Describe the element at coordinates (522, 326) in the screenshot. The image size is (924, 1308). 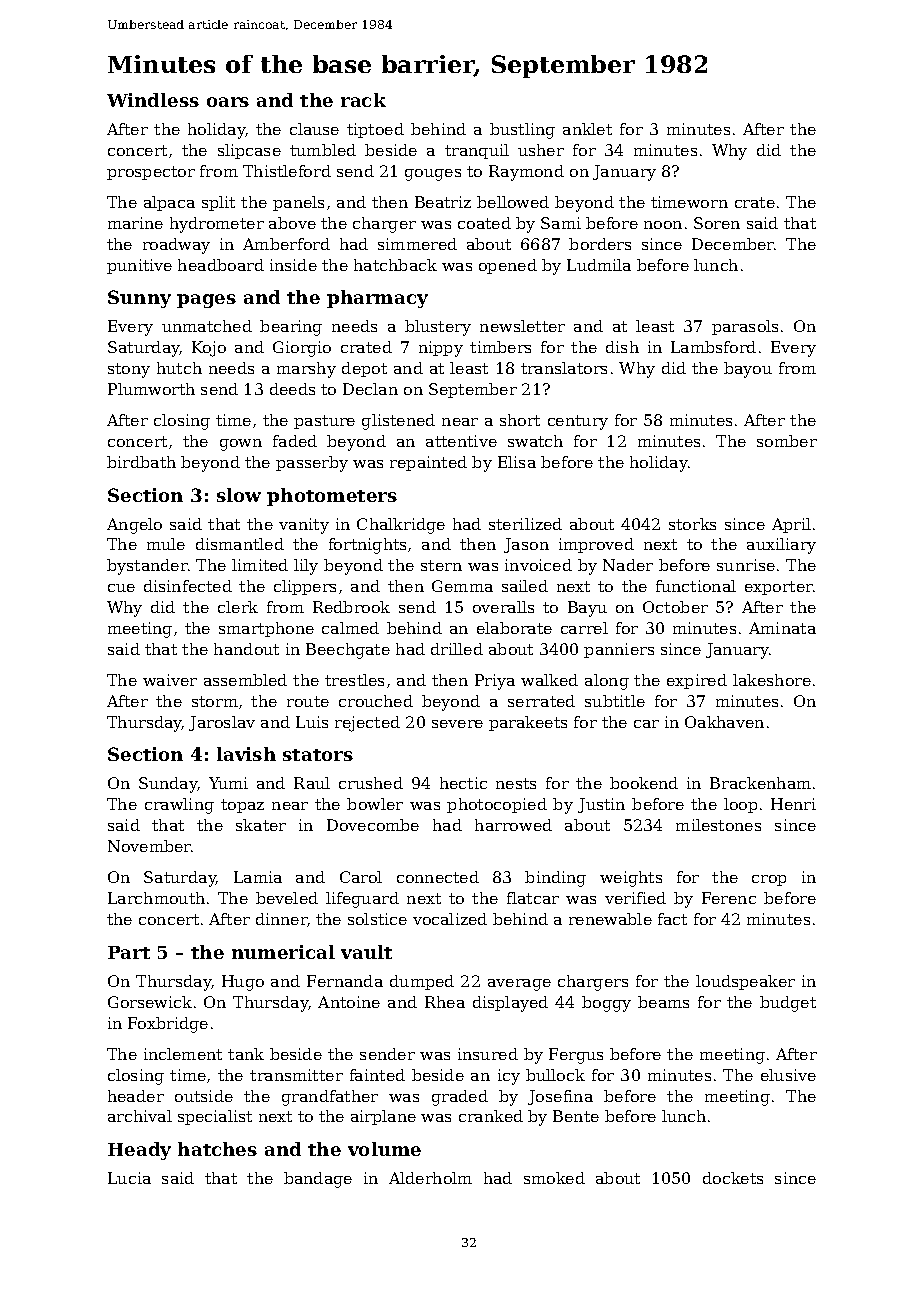
I see `newsletter` at that location.
